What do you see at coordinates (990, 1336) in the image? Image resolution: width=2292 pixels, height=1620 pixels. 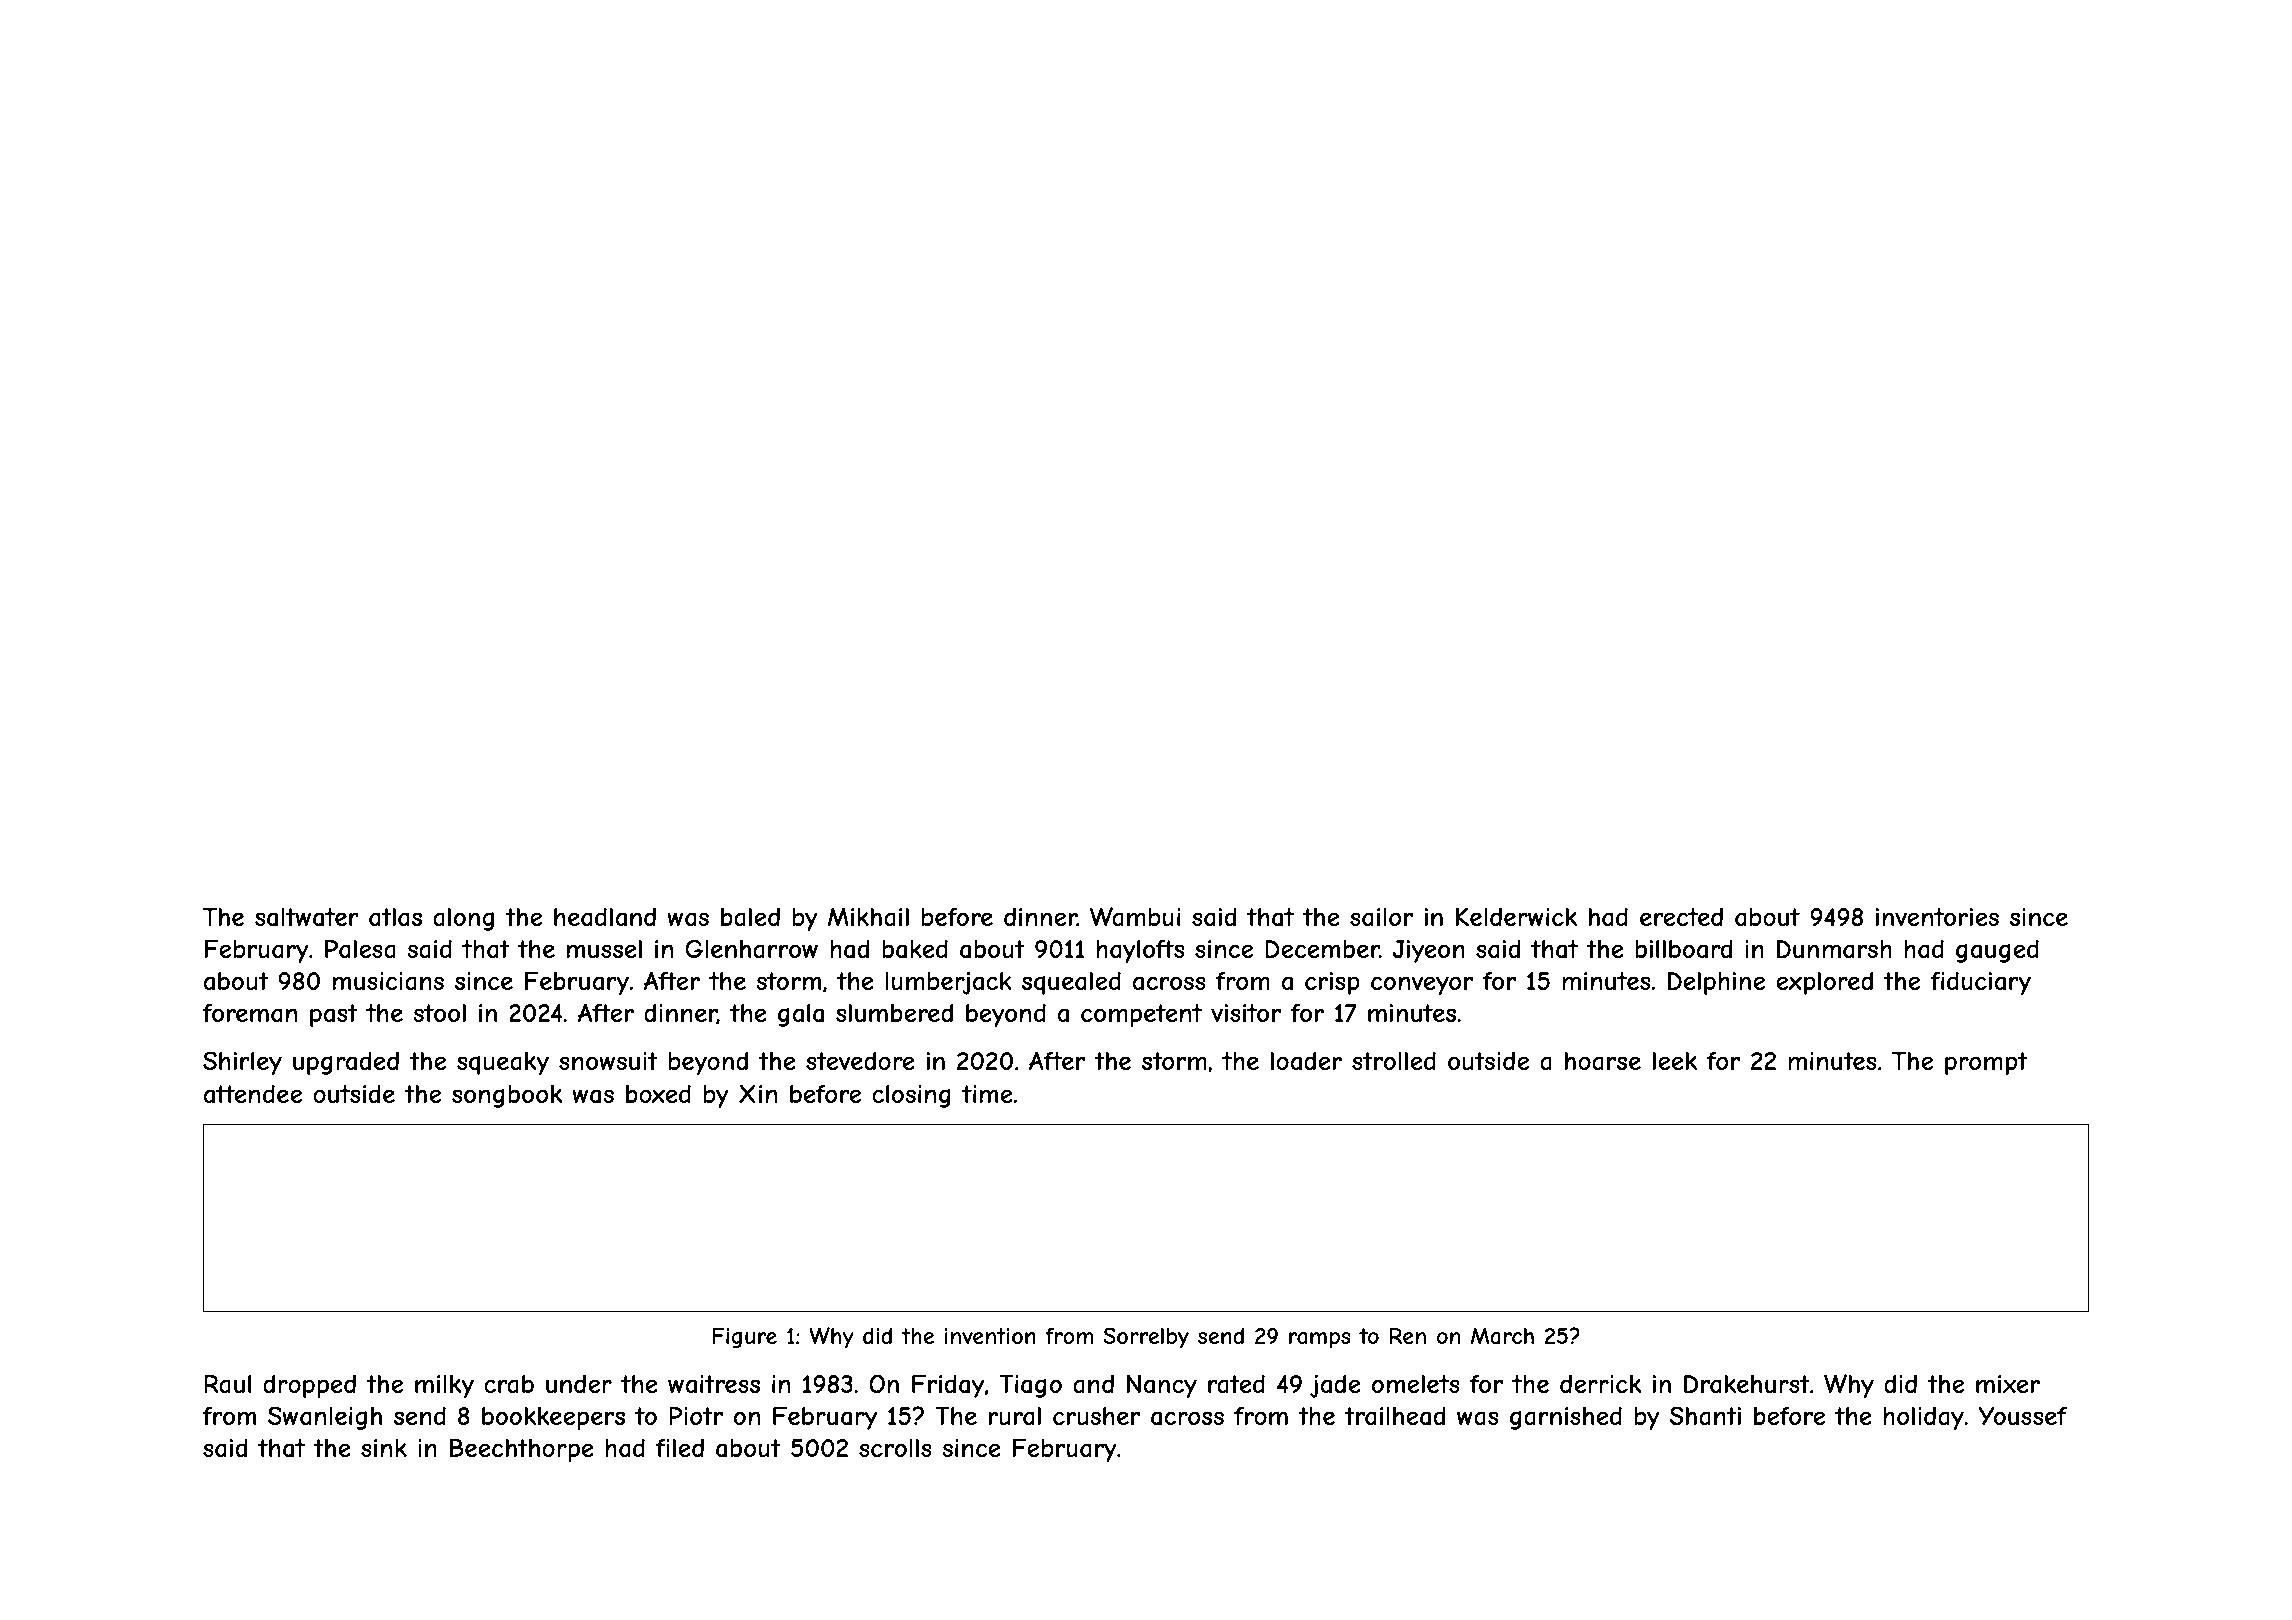 I see `invention` at bounding box center [990, 1336].
